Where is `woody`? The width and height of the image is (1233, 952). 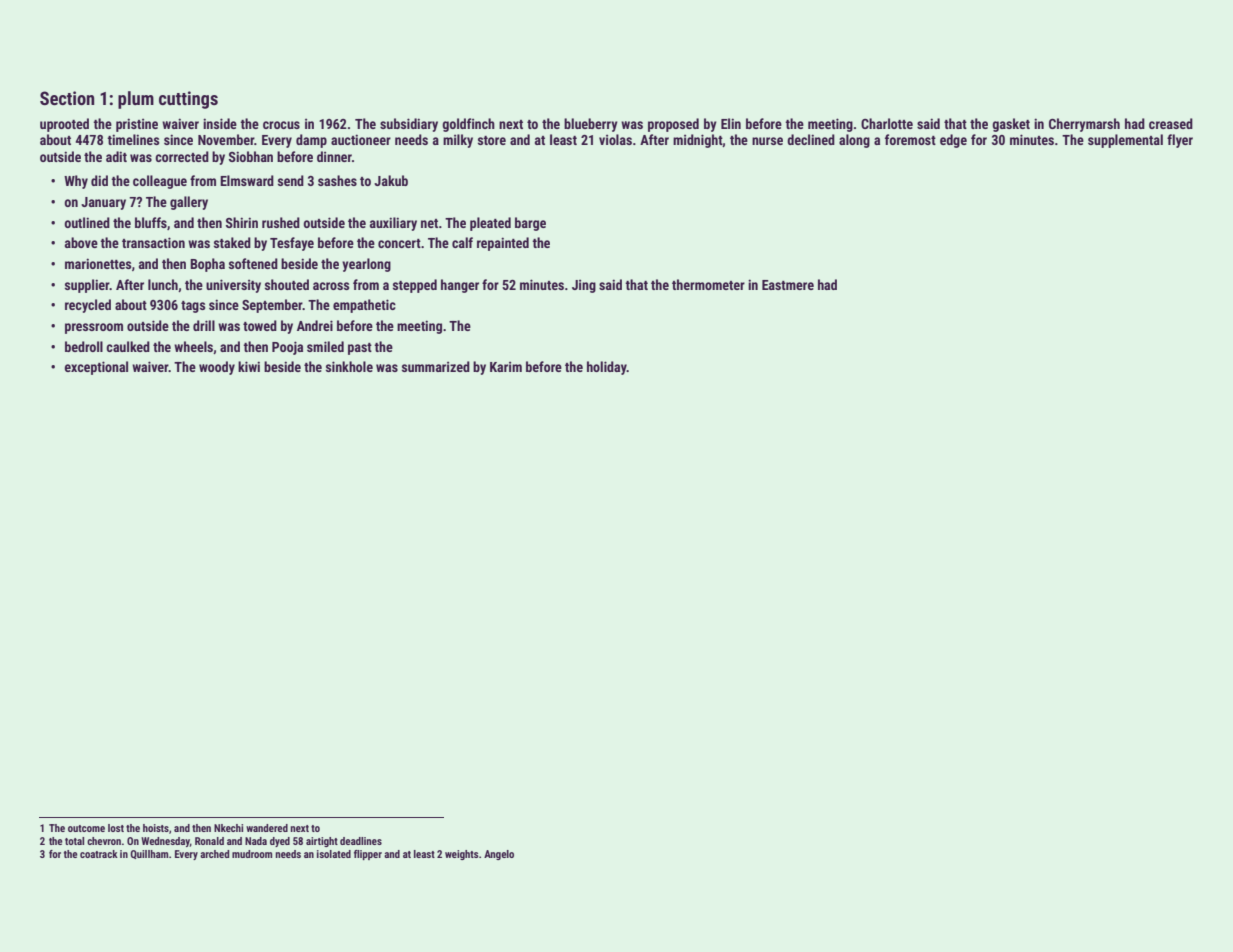 woody is located at coordinates (217, 368).
